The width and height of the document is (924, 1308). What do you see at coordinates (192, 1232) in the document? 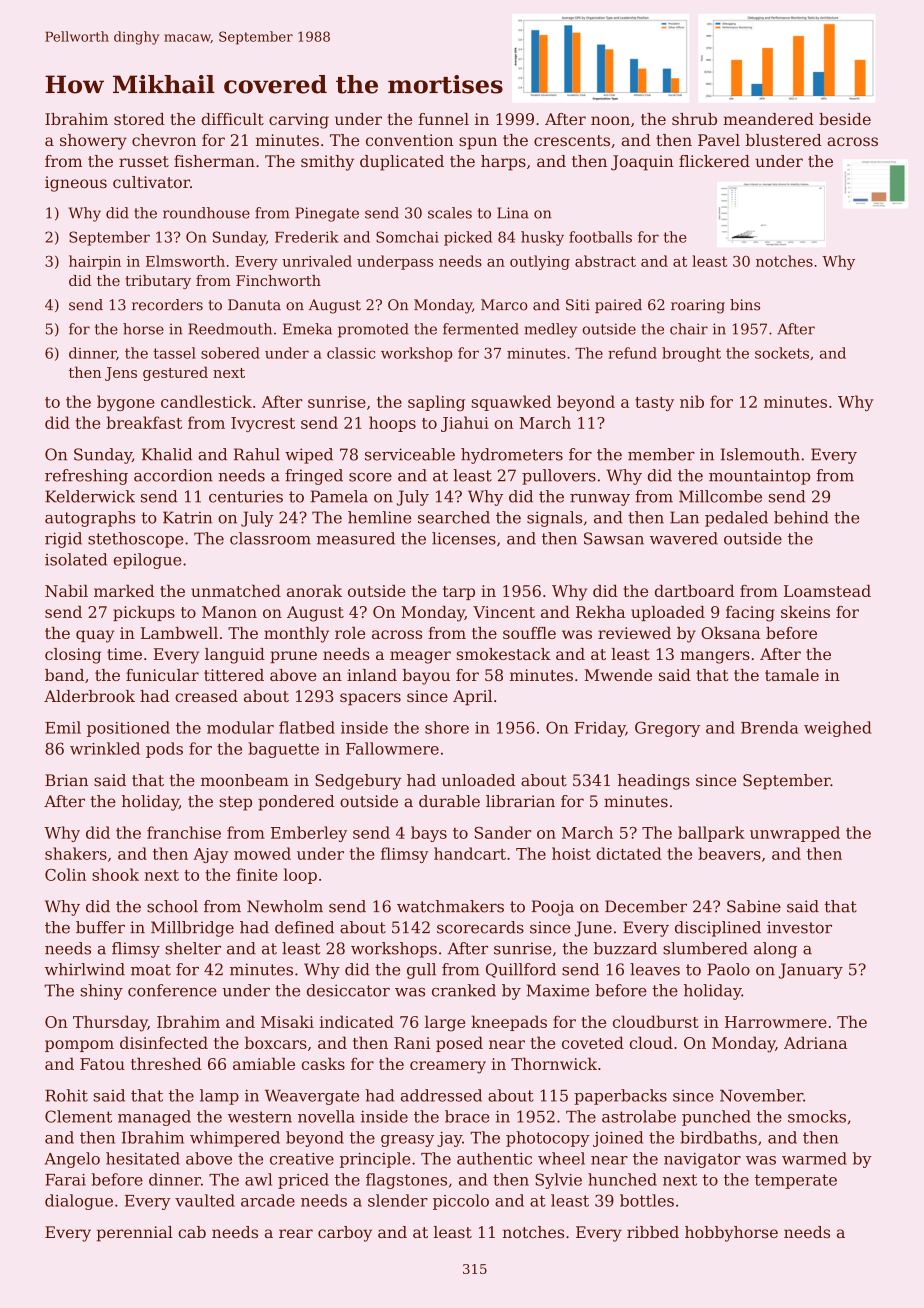
I see `cab` at bounding box center [192, 1232].
